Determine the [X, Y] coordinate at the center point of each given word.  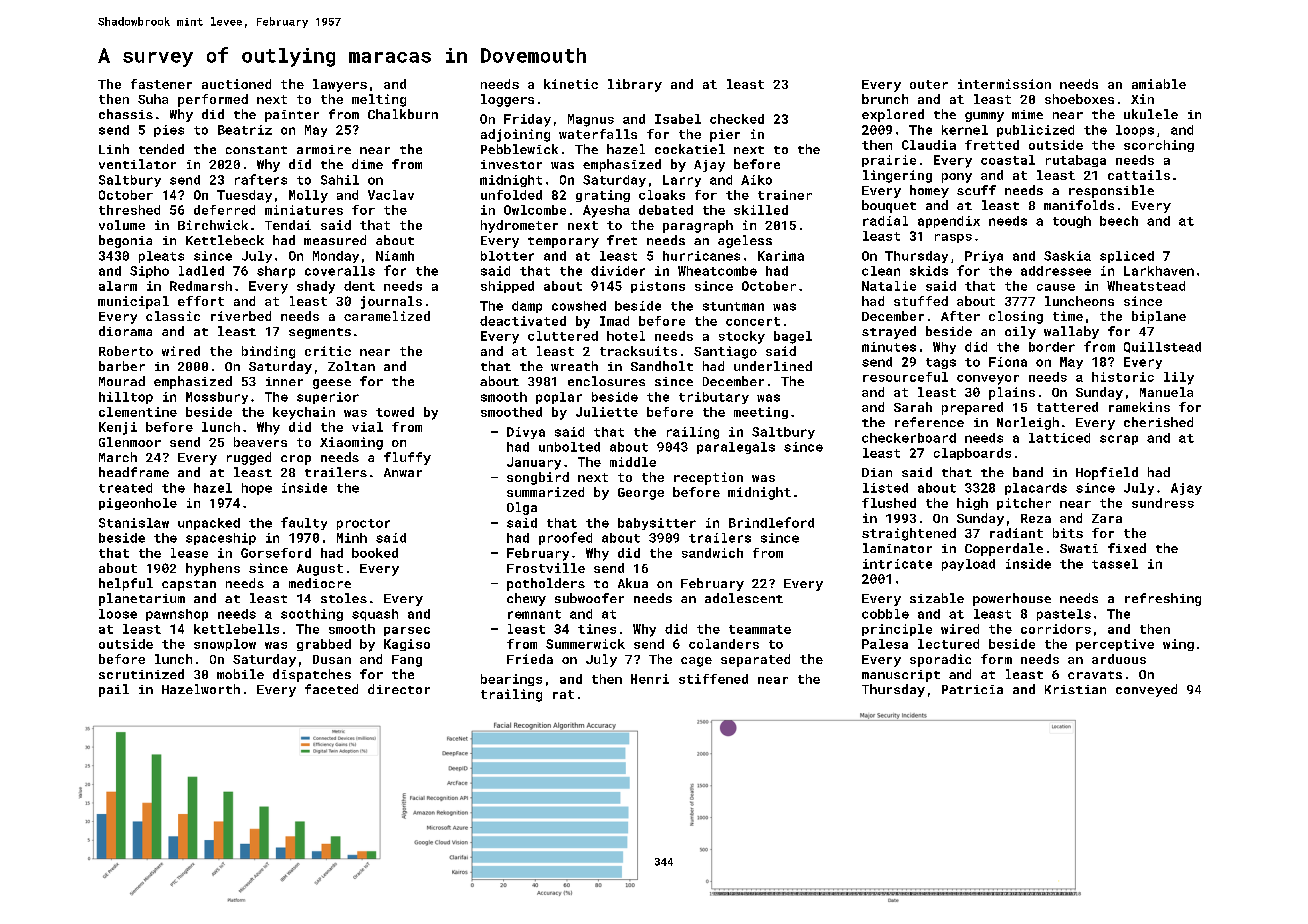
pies [169, 131]
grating [603, 196]
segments [320, 333]
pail [114, 690]
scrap [1119, 440]
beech [1119, 221]
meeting [761, 413]
